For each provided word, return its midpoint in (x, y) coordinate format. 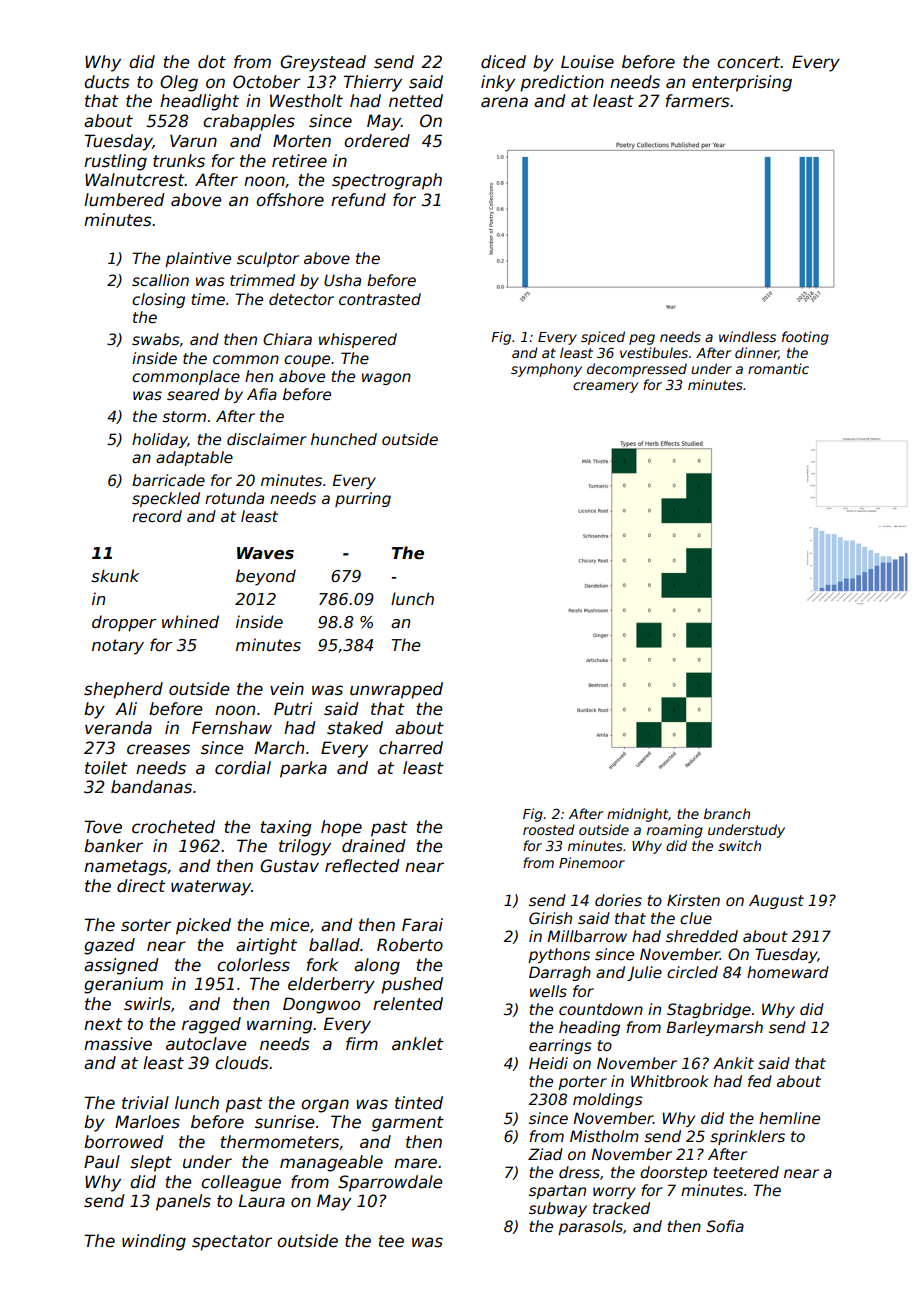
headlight (199, 102)
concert (749, 62)
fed (760, 1081)
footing (805, 338)
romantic (778, 368)
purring (363, 499)
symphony (546, 370)
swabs (156, 339)
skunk (115, 576)
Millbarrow (587, 936)
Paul (102, 1162)
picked (203, 926)
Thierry (372, 83)
